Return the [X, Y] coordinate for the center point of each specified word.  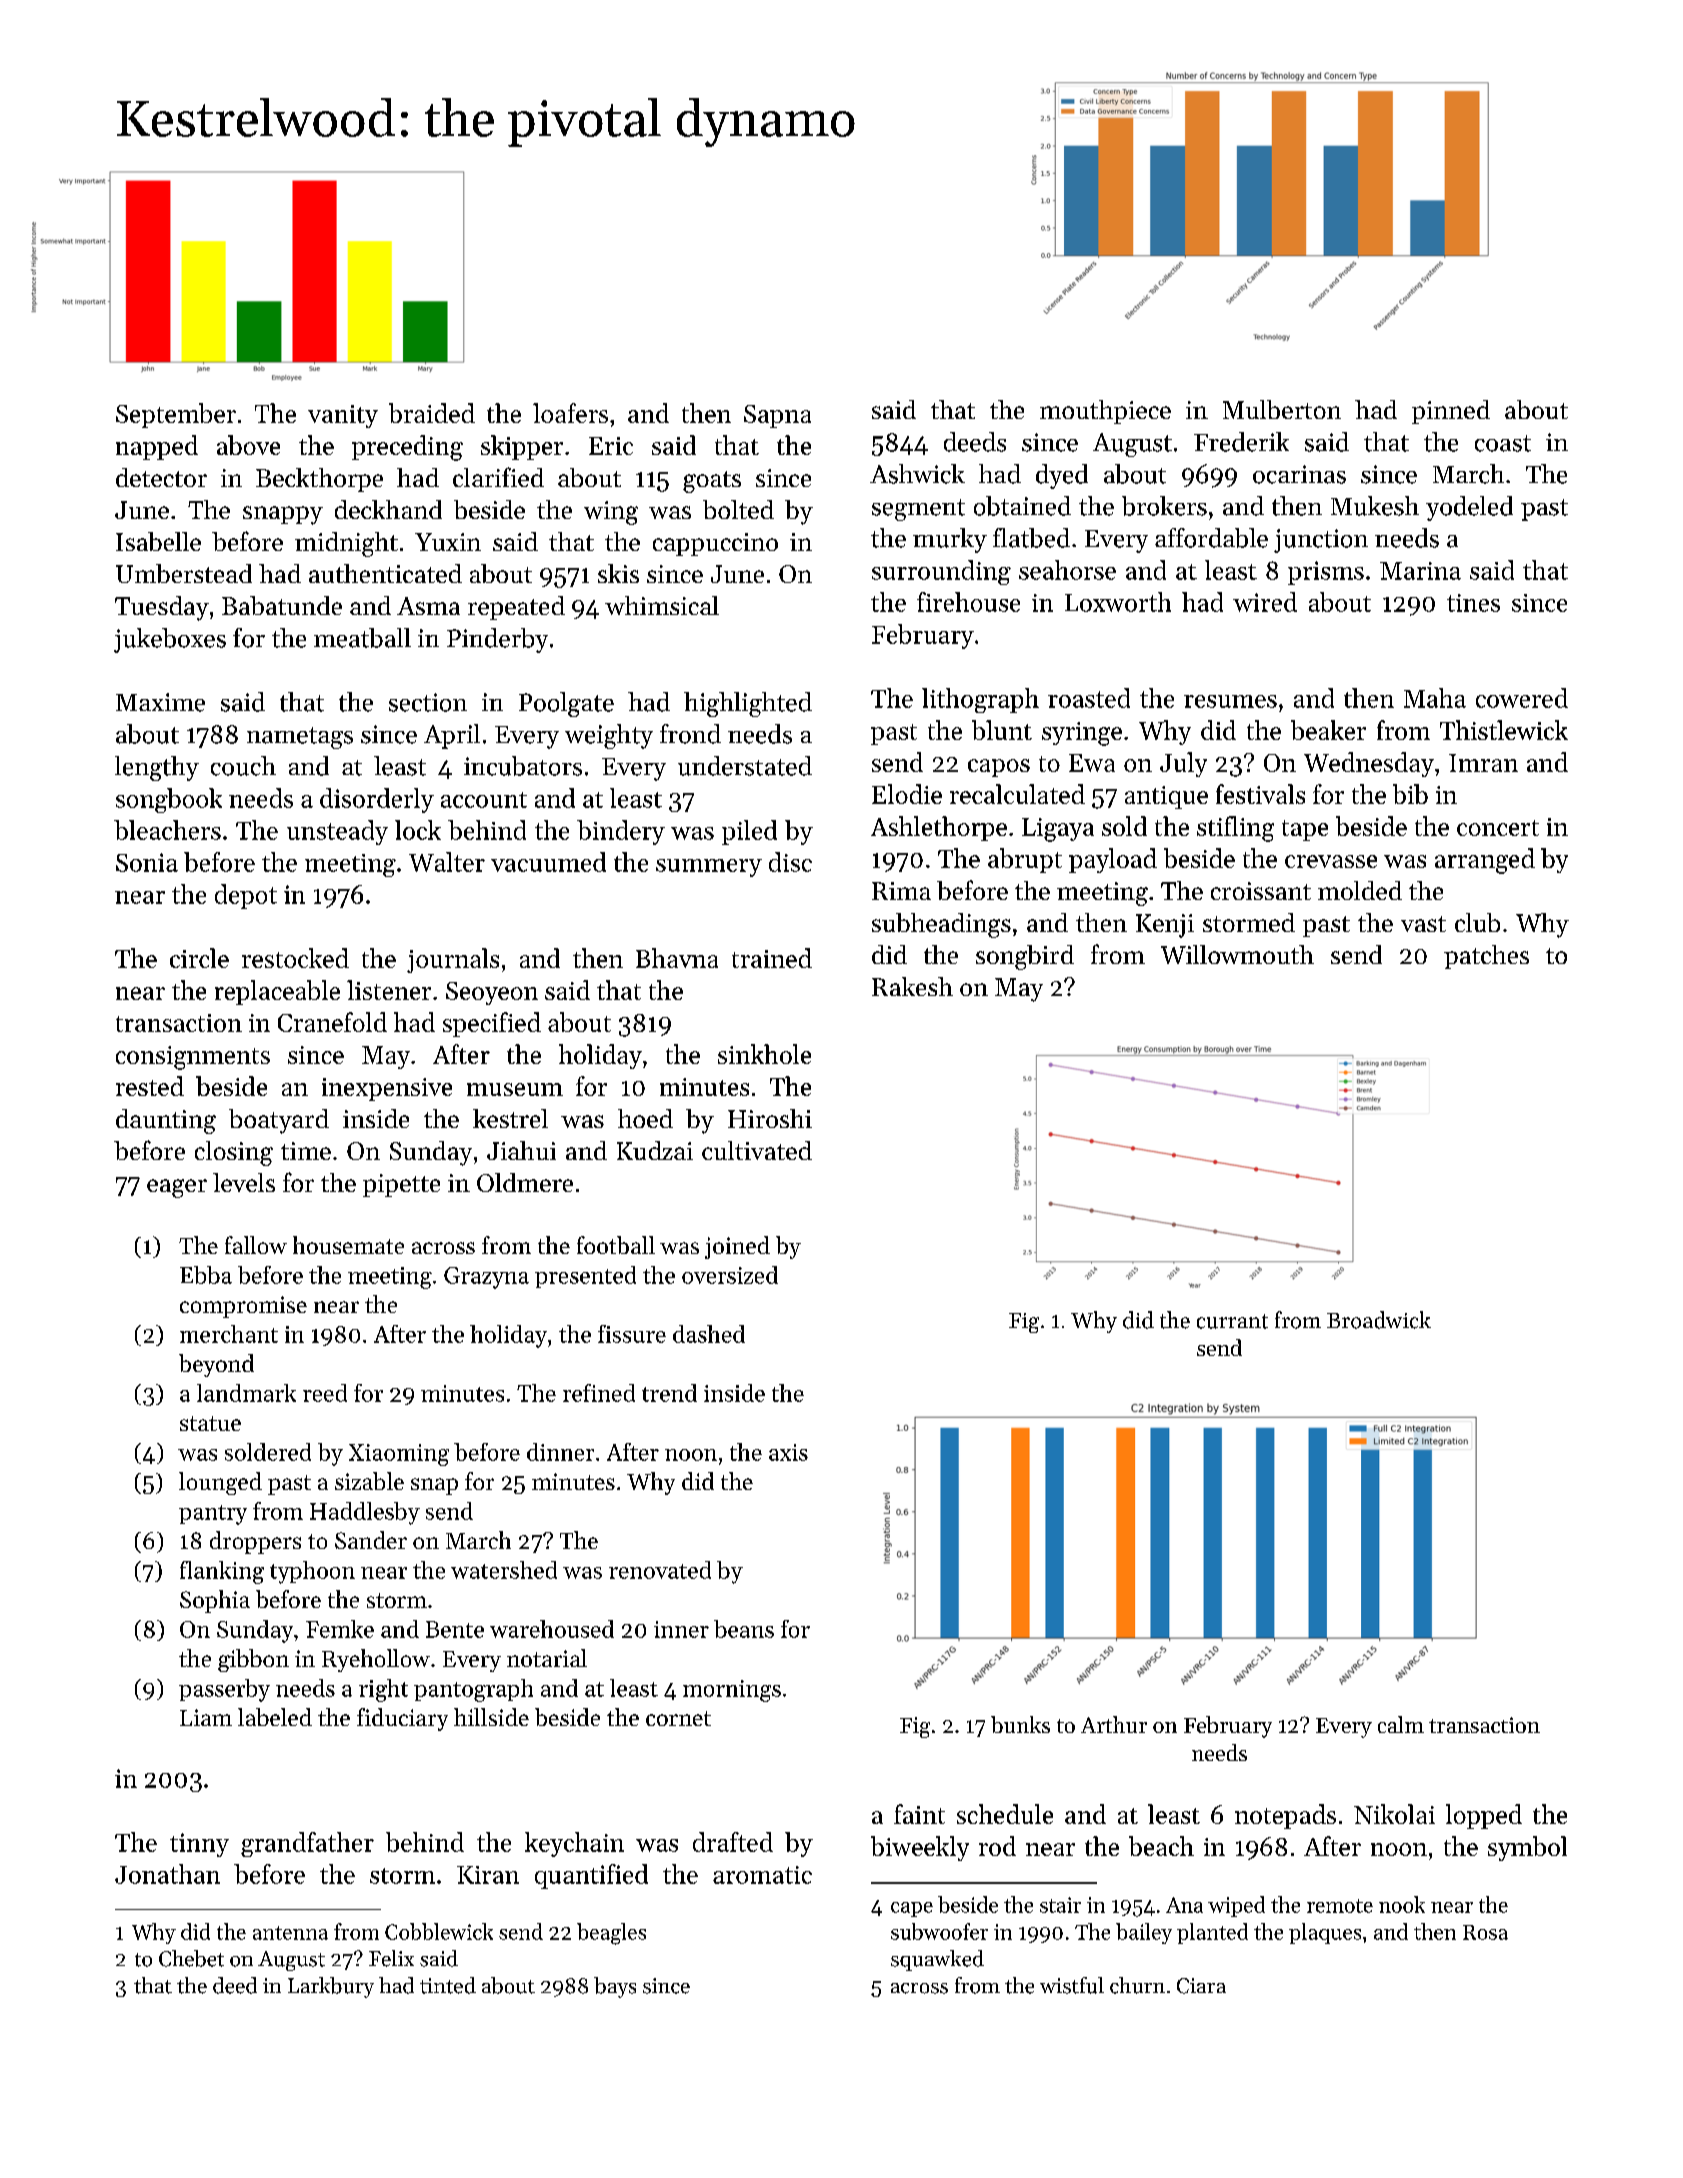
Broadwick [1379, 1320]
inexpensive [387, 1089]
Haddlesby [365, 1513]
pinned [1451, 412]
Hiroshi [770, 1118]
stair [1060, 1905]
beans [744, 1629]
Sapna [777, 416]
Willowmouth [1237, 954]
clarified [498, 477]
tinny [199, 1845]
